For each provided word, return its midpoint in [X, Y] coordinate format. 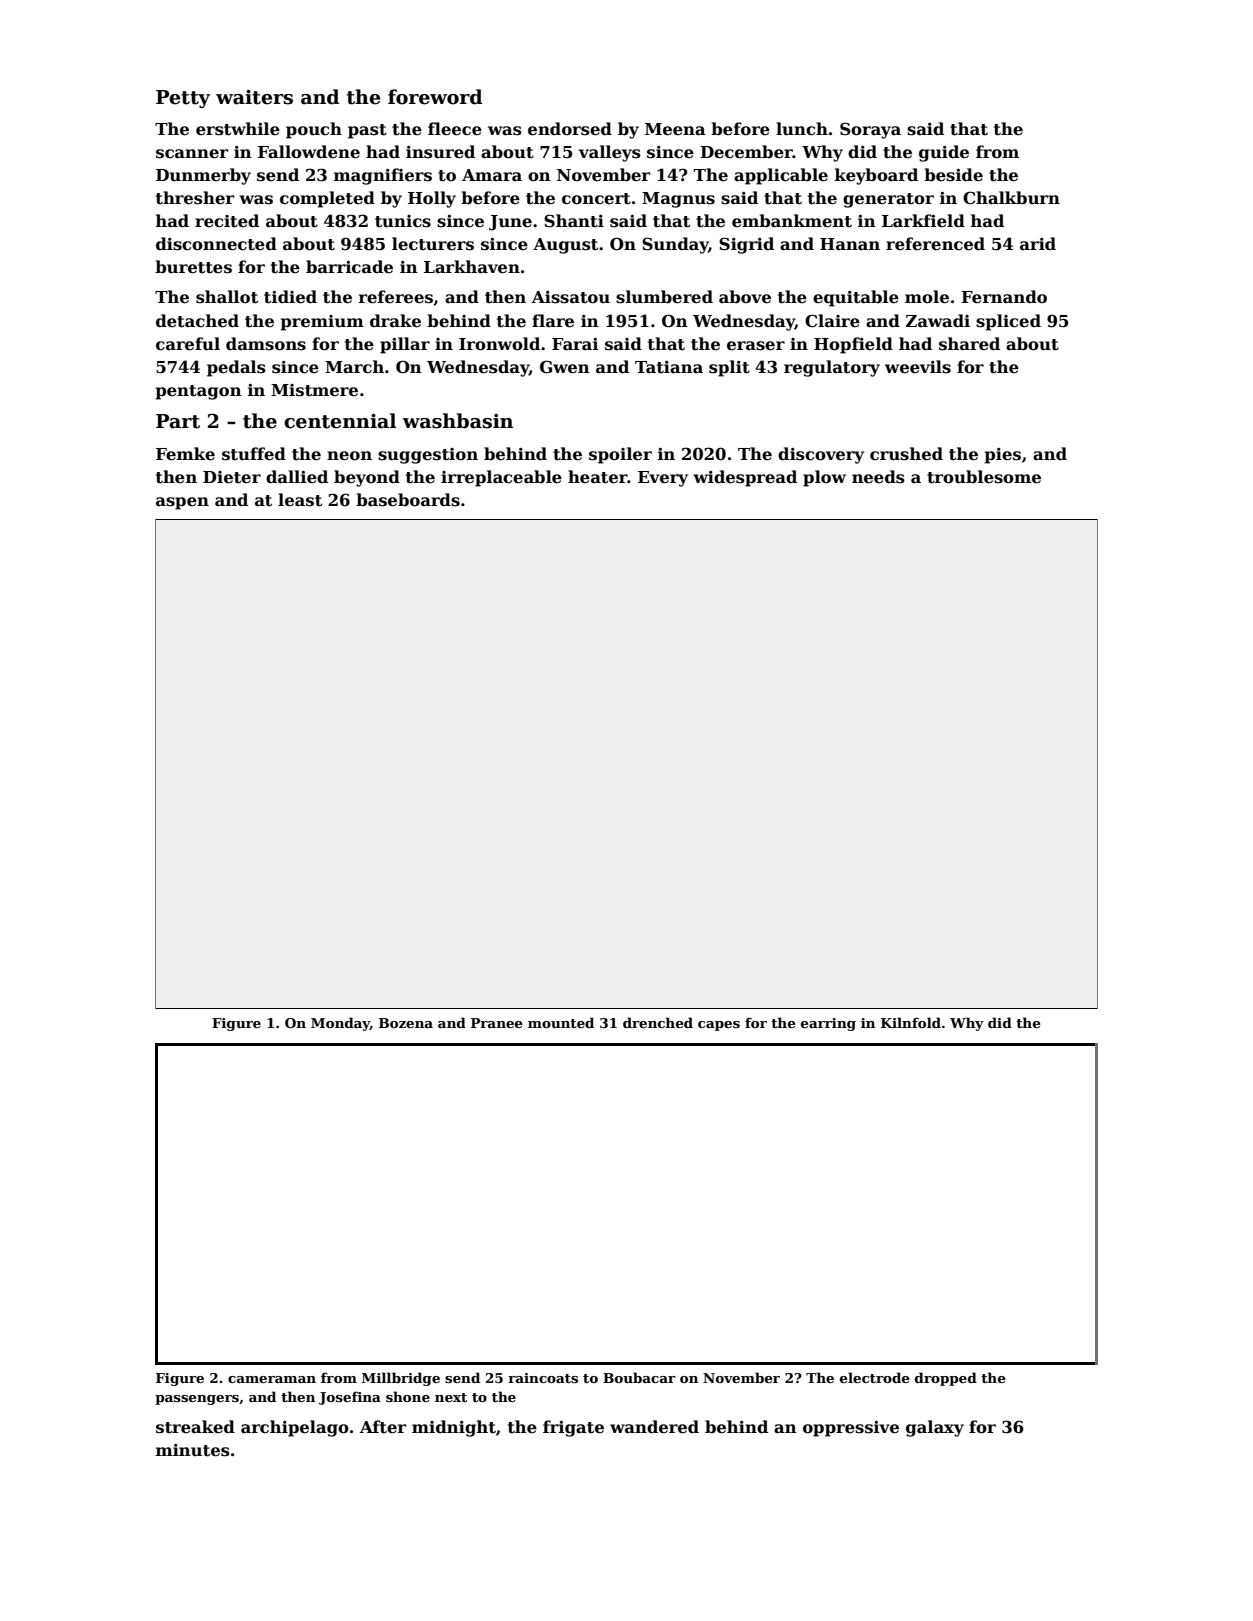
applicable [781, 176]
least [300, 500]
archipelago [295, 1428]
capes [719, 1026]
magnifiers [383, 176]
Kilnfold [911, 1022]
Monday [340, 1024]
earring [828, 1024]
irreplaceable [501, 478]
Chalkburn [1011, 198]
